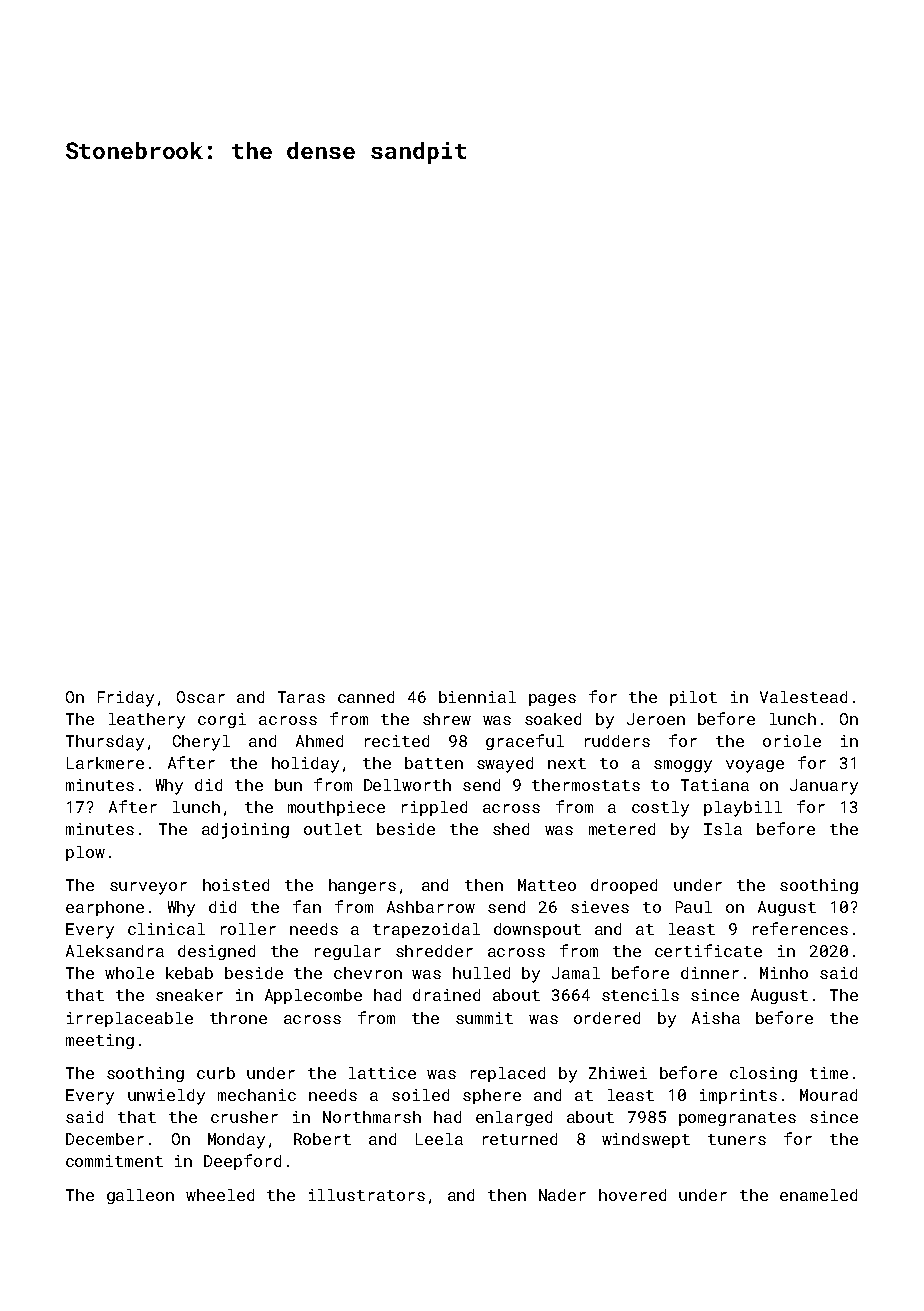  I want to click on certificate, so click(708, 950).
